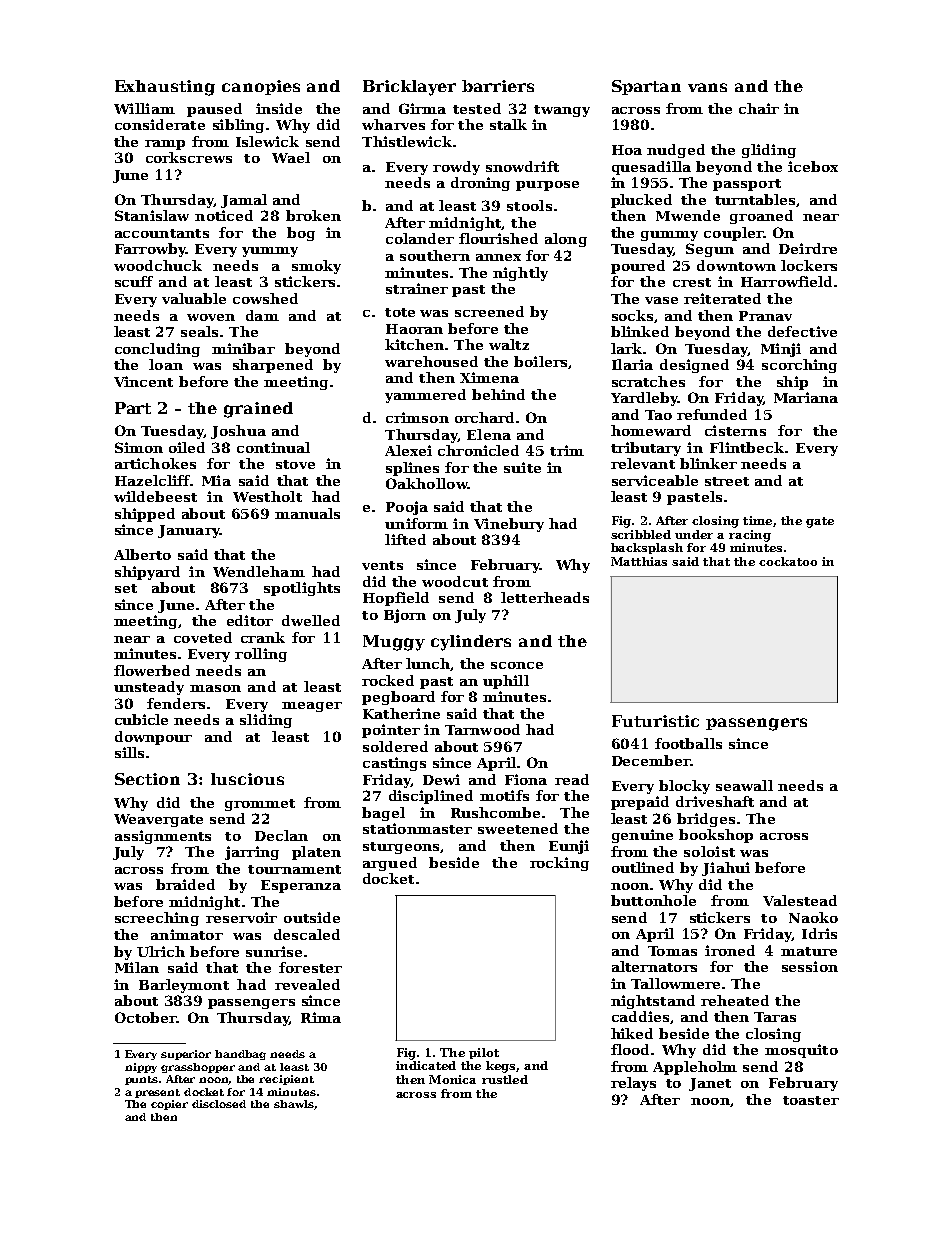  Describe the element at coordinates (129, 752) in the screenshot. I see `sills` at that location.
